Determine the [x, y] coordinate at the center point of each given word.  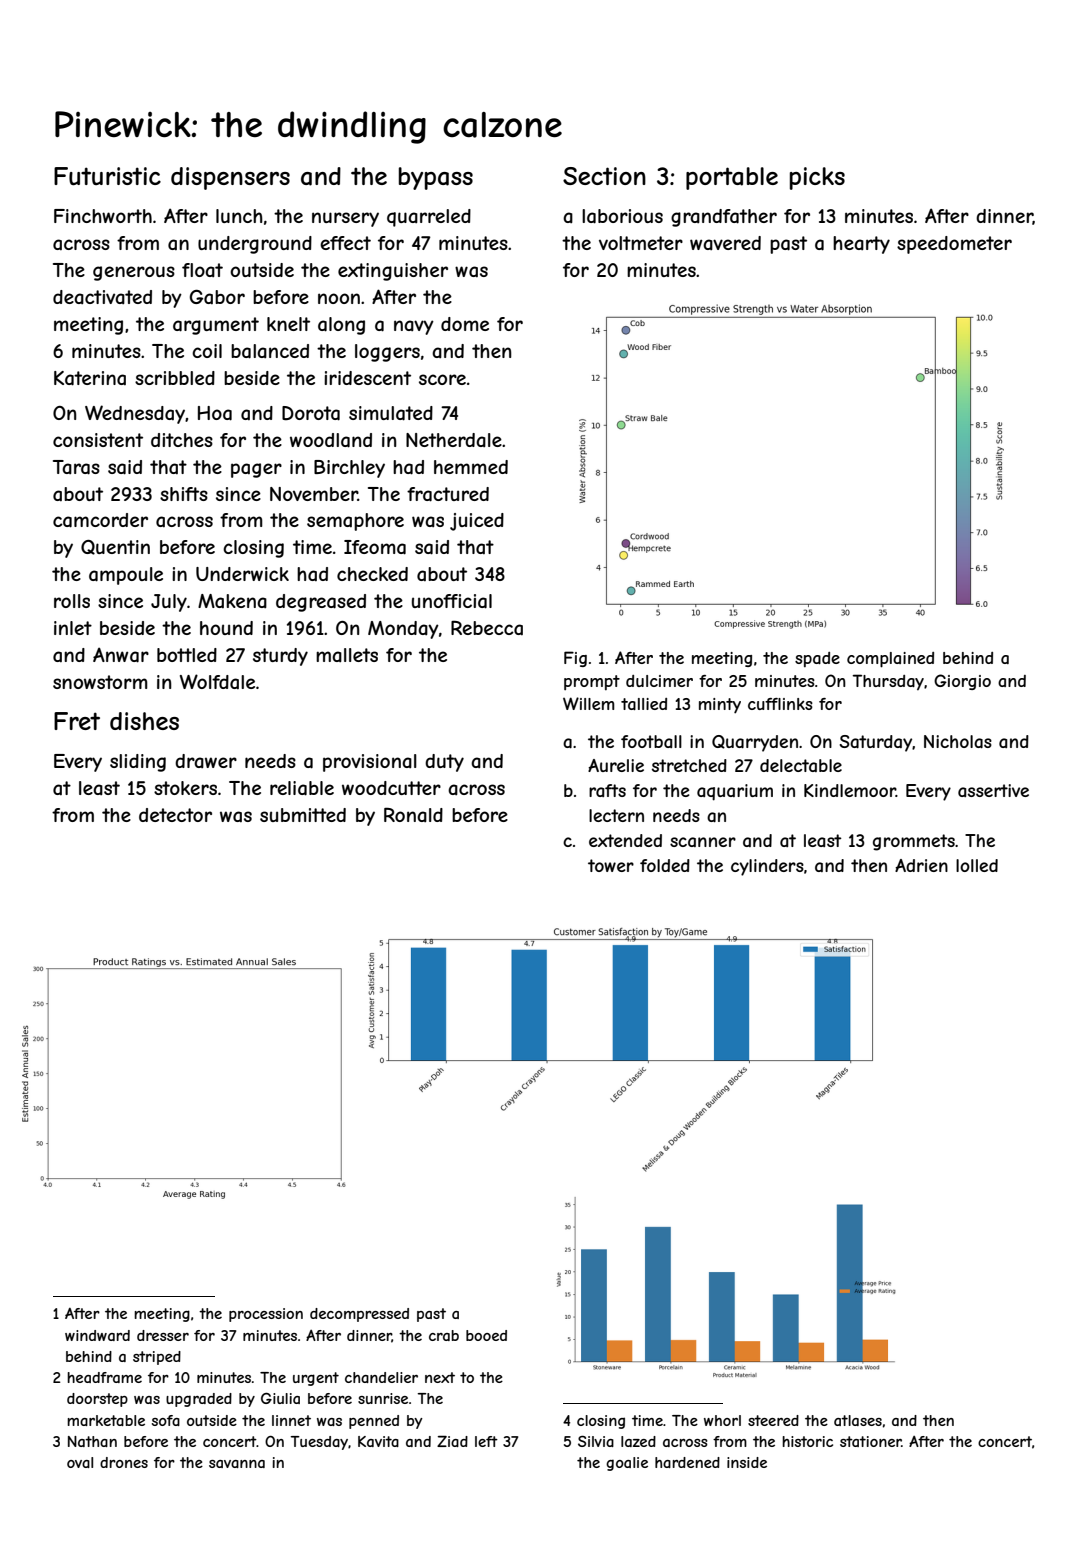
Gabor [217, 296]
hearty [861, 245]
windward [97, 1335]
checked [372, 574]
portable [732, 178]
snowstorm [100, 682]
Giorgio [962, 682]
